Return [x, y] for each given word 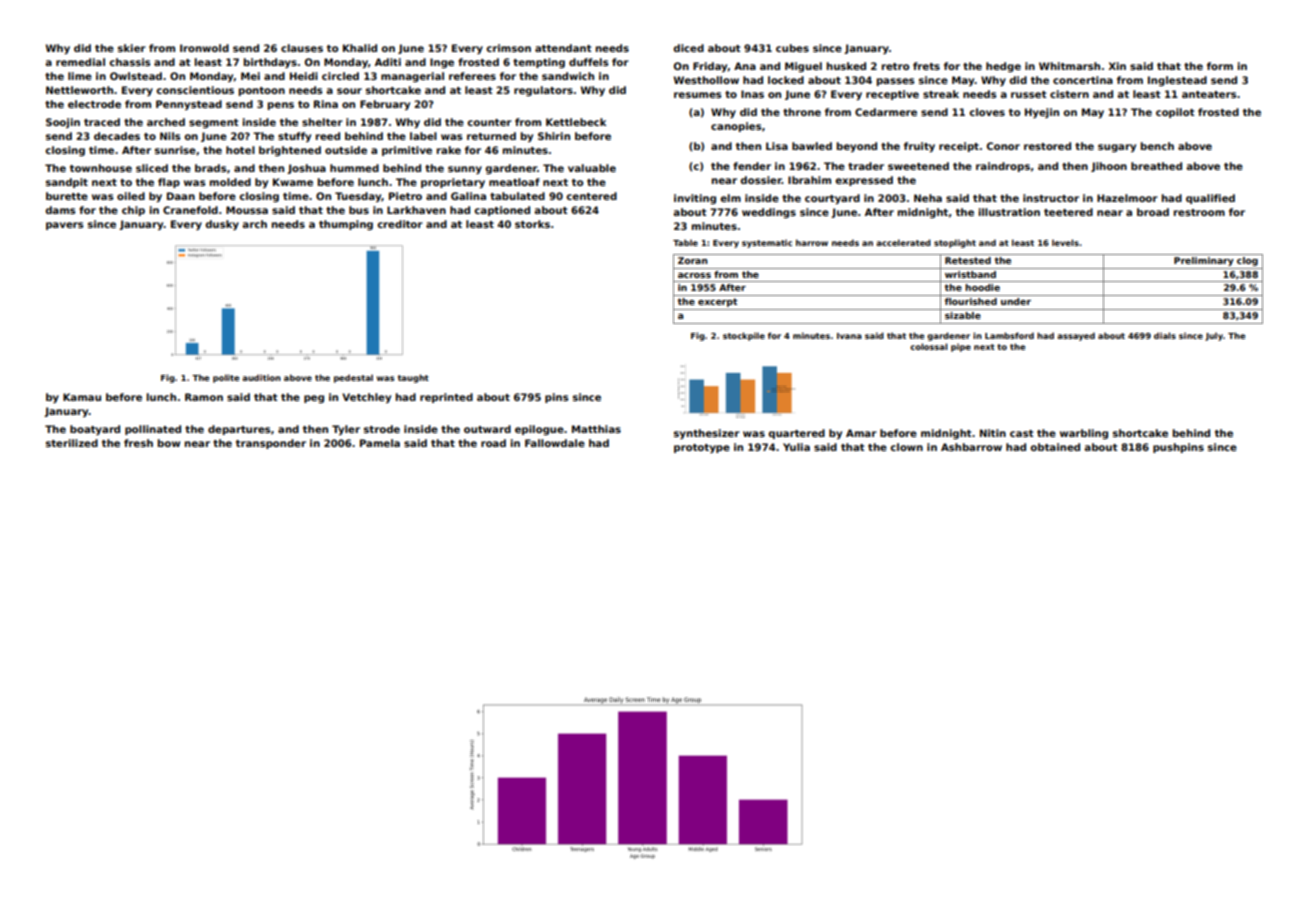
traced [102, 122]
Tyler [346, 430]
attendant [563, 48]
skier [132, 48]
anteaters [1209, 94]
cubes [792, 48]
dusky [222, 225]
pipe [961, 347]
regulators [543, 91]
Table [685, 242]
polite [226, 378]
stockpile [744, 336]
